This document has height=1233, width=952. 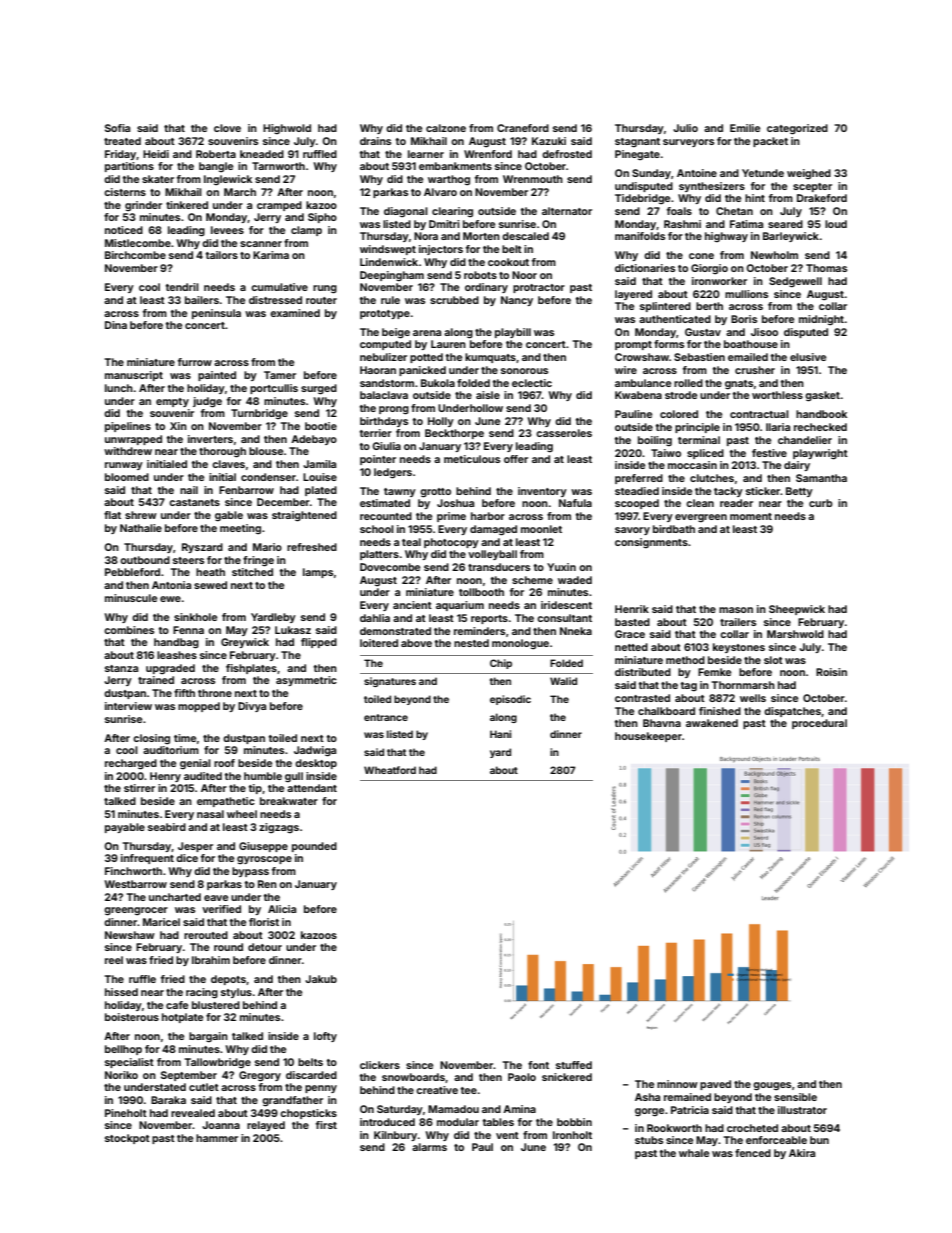 What do you see at coordinates (130, 935) in the document?
I see `Newshaw` at bounding box center [130, 935].
